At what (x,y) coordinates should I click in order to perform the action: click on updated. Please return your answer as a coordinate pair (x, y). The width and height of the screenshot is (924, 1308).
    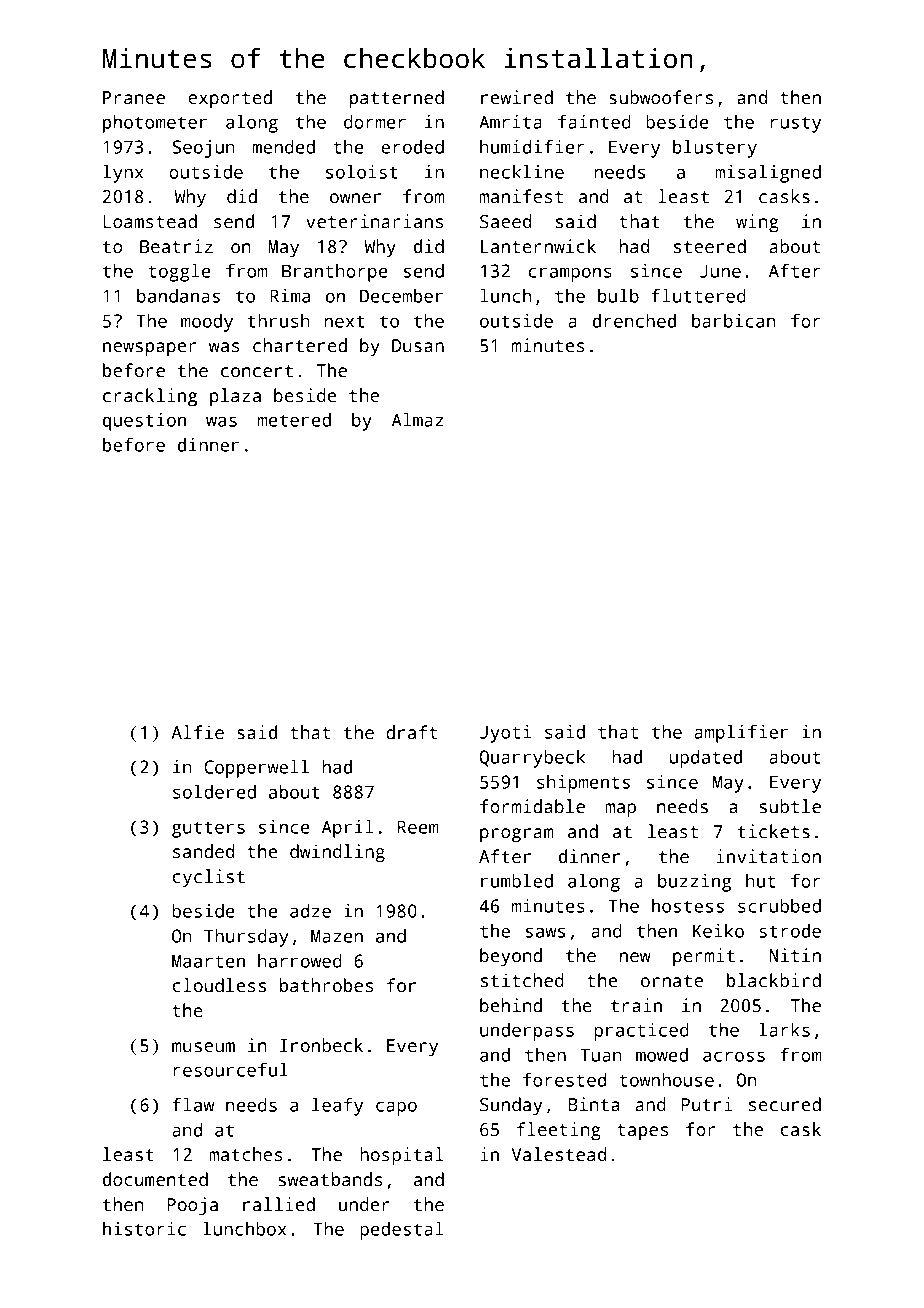
    Looking at the image, I should click on (706, 759).
